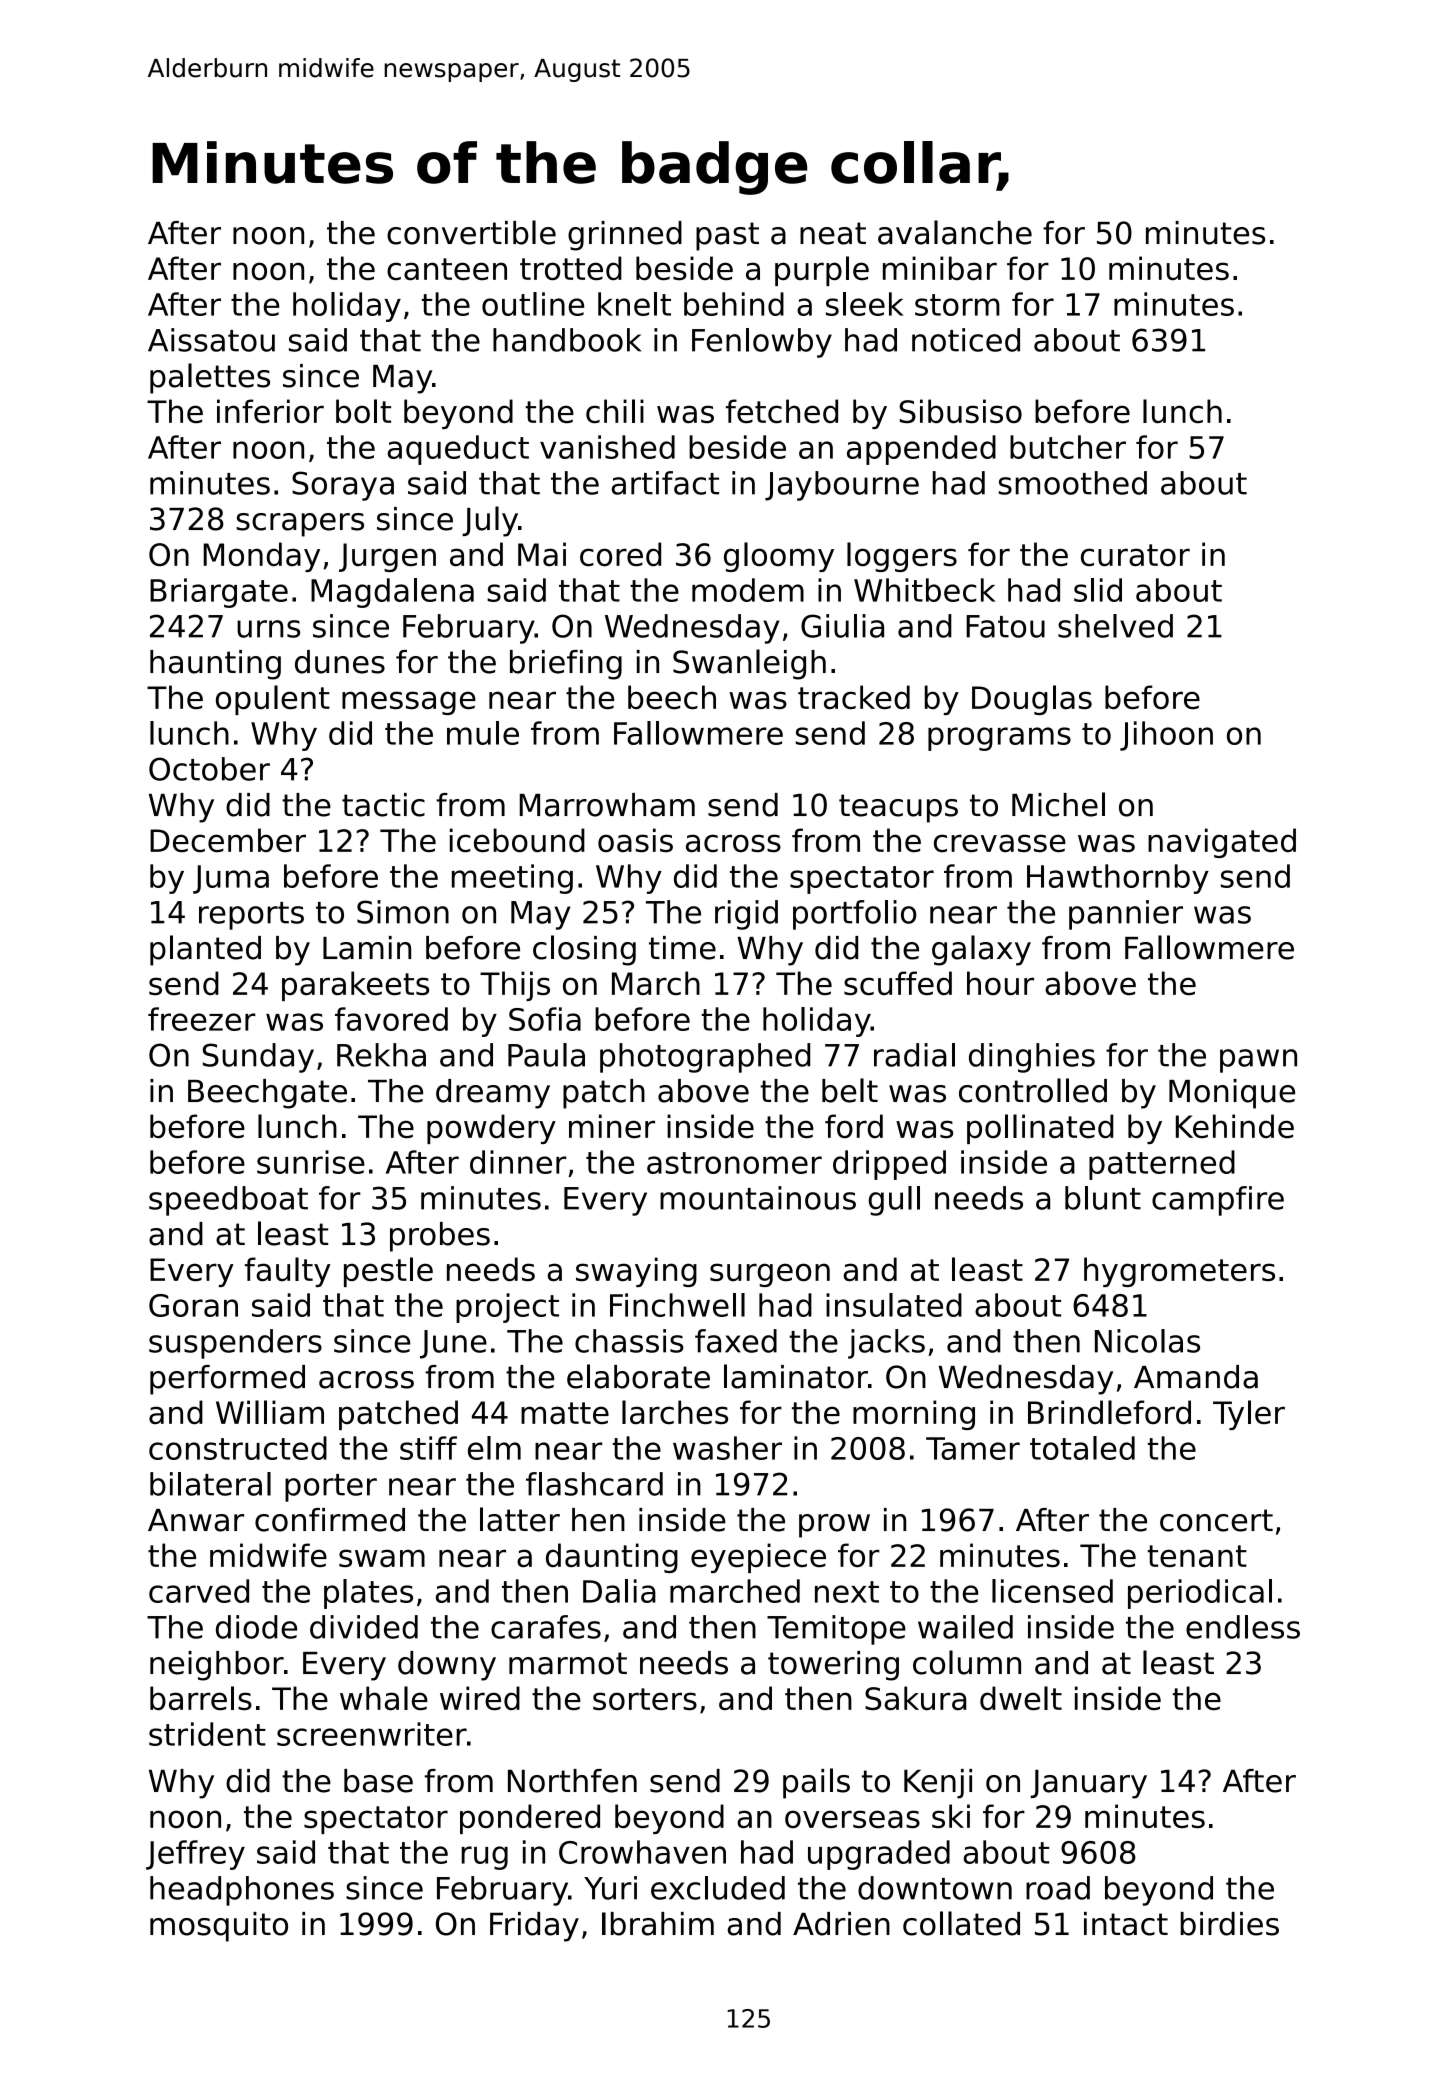  Describe the element at coordinates (572, 1781) in the page. I see `Northfen` at that location.
